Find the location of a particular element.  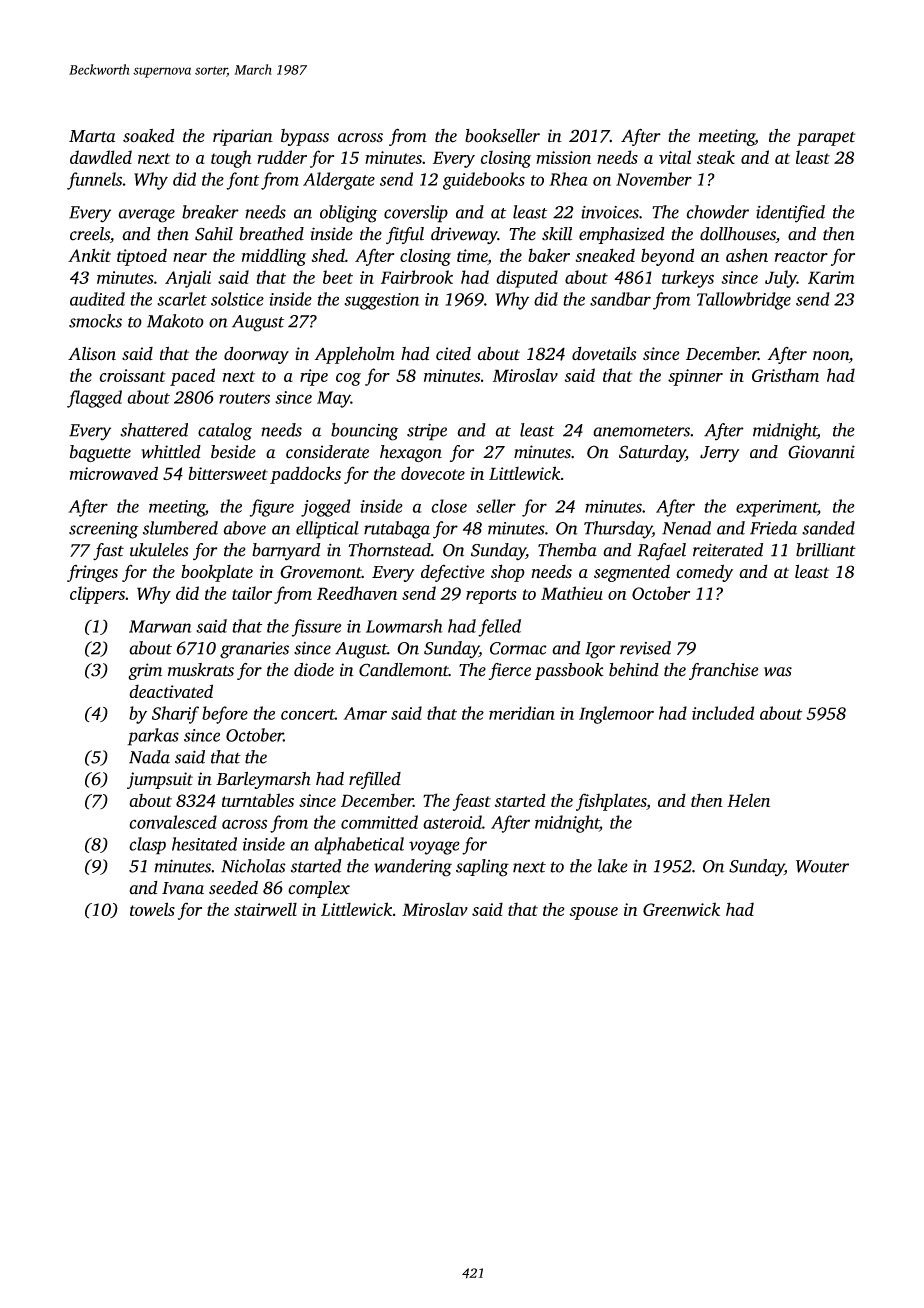

Helen is located at coordinates (748, 800).
